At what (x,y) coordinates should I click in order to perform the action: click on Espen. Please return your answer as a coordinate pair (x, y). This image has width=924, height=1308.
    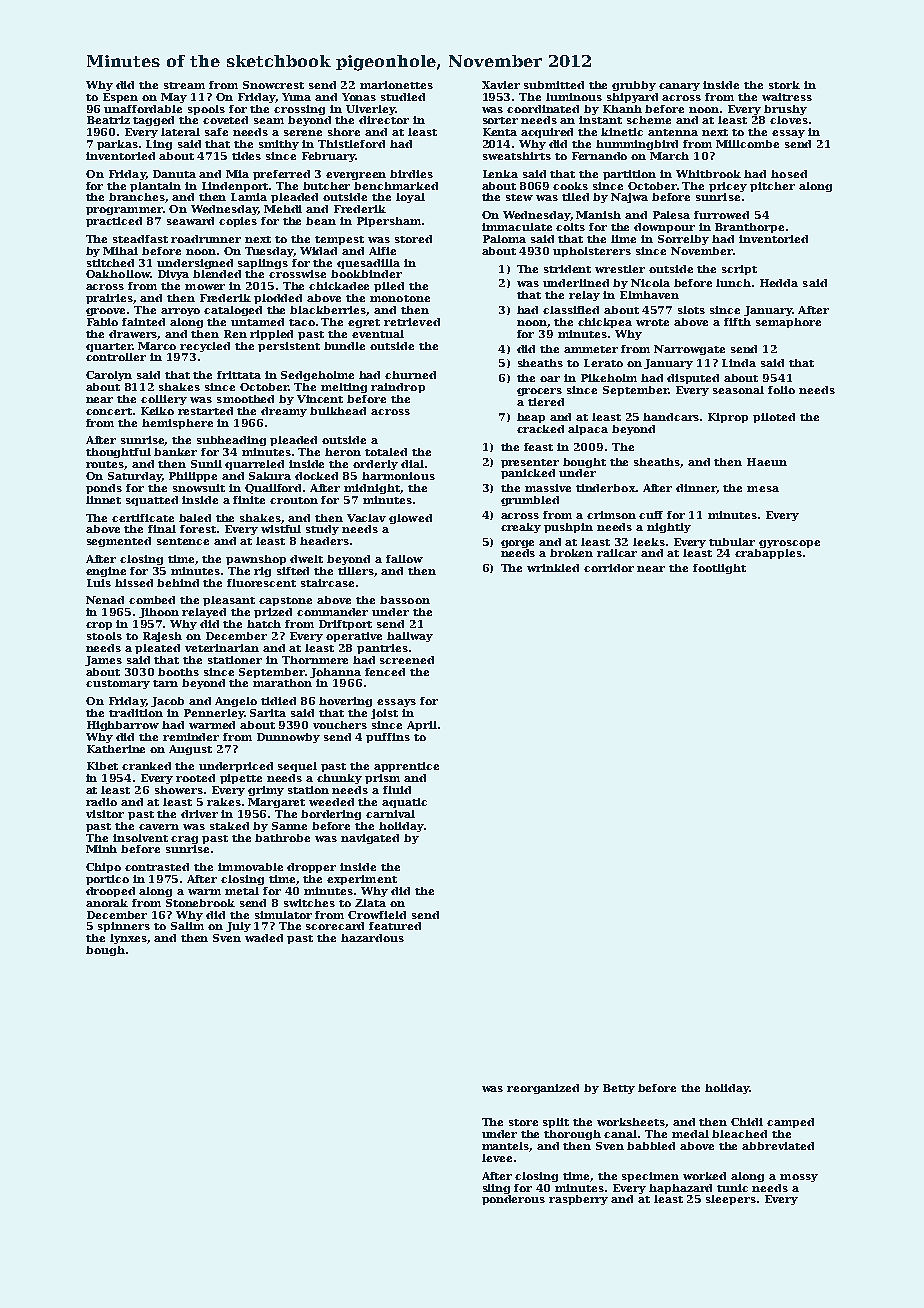
    Looking at the image, I should click on (120, 98).
